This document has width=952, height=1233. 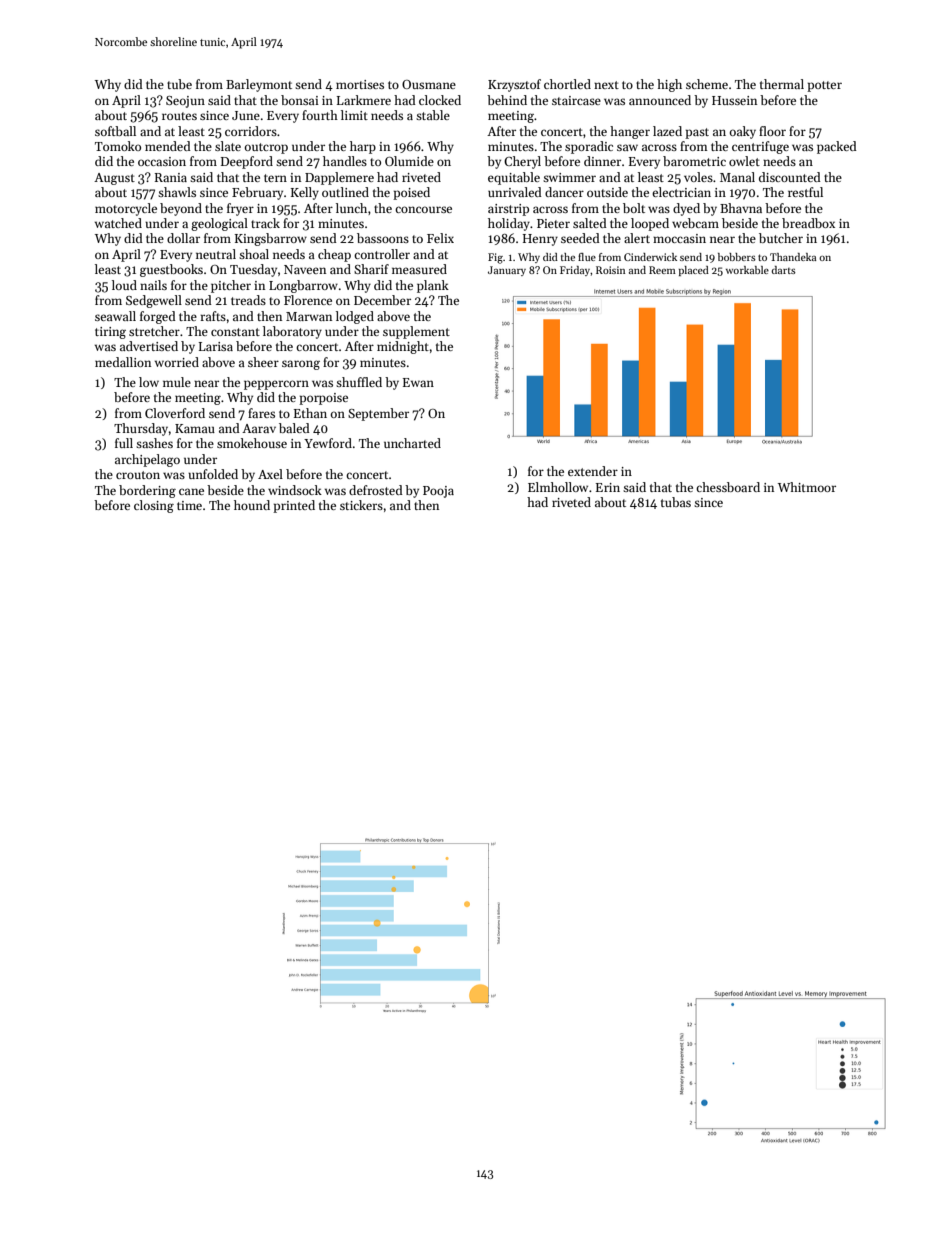 I want to click on thermal, so click(x=782, y=84).
